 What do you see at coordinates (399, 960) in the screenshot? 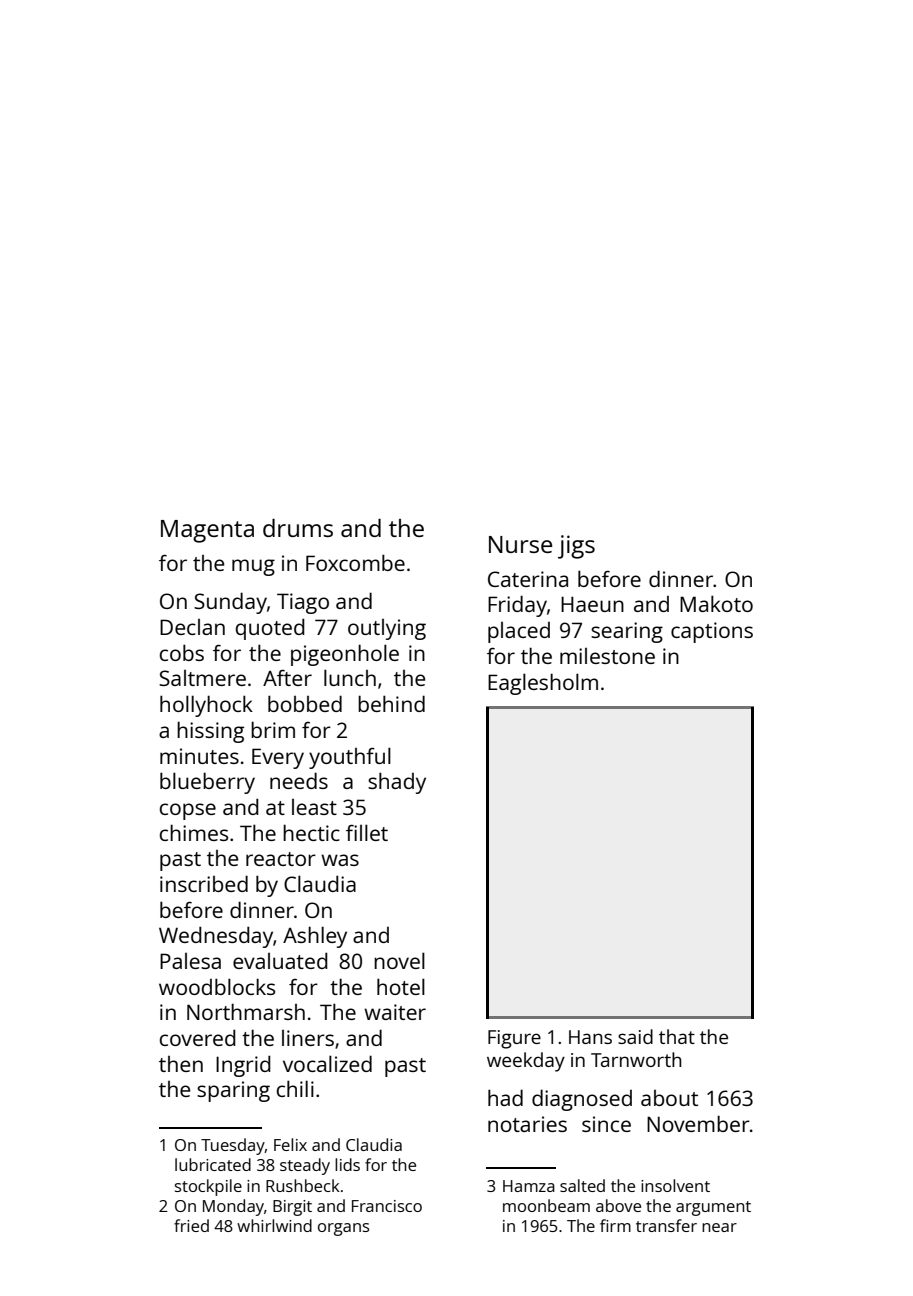
I see `novel` at bounding box center [399, 960].
